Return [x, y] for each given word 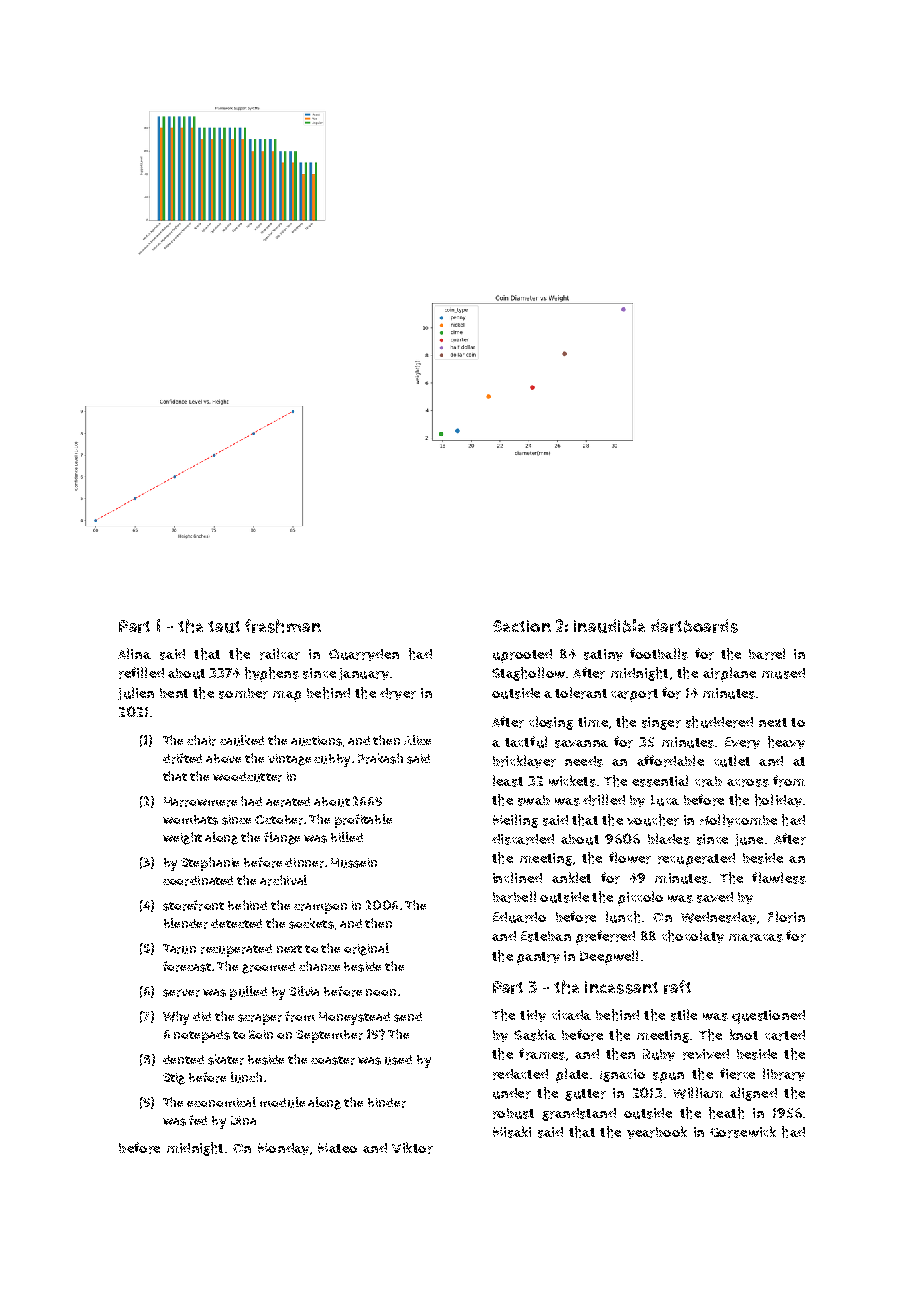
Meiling [515, 821]
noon [381, 992]
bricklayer [524, 761]
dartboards [694, 626]
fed [198, 1120]
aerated [288, 802]
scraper [260, 1019]
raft [677, 987]
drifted [182, 758]
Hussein [354, 863]
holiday [778, 800]
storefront [193, 905]
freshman [283, 626]
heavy [786, 742]
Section [522, 626]
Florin [786, 917]
